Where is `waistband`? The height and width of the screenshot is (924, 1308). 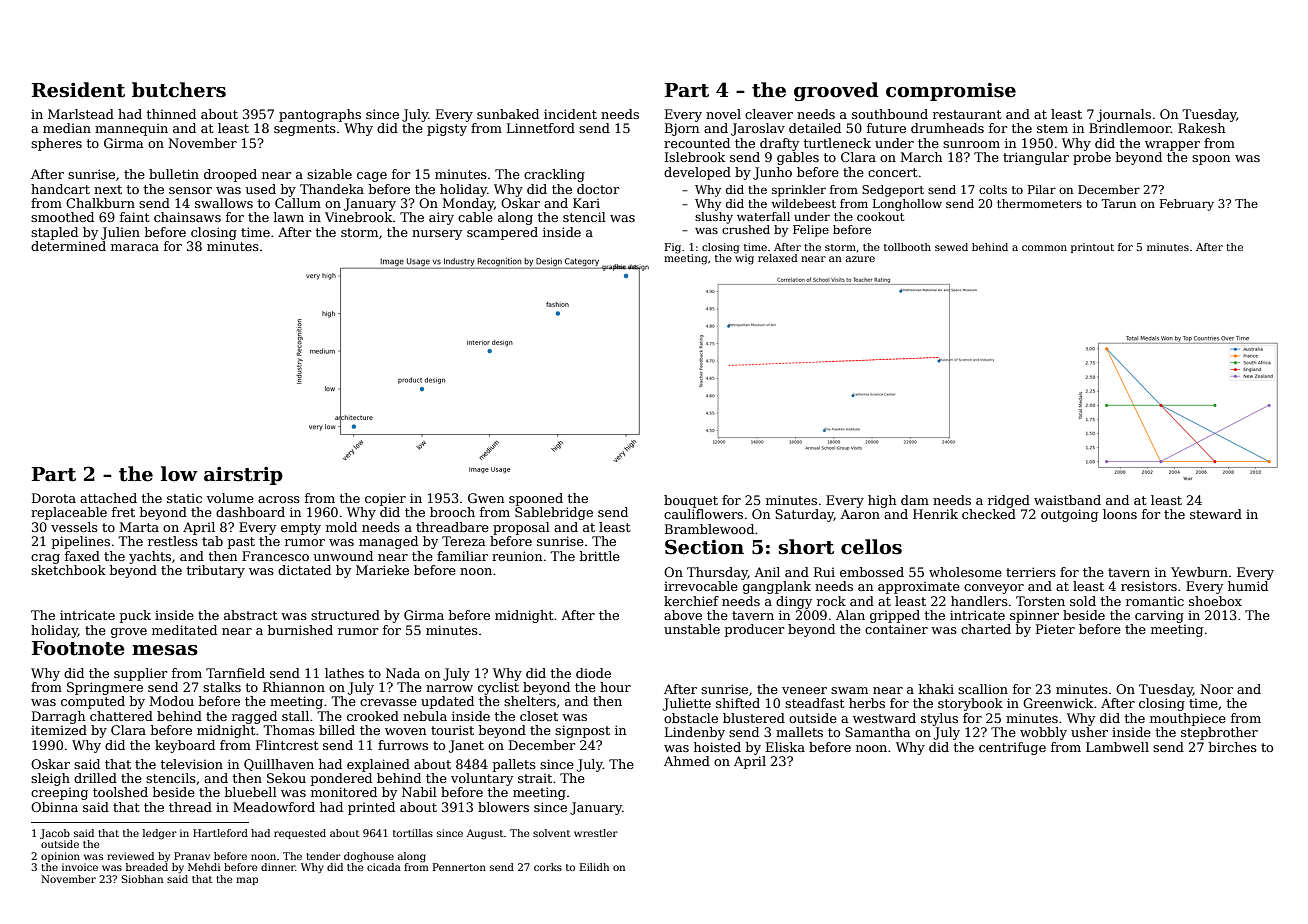 waistband is located at coordinates (1067, 500).
